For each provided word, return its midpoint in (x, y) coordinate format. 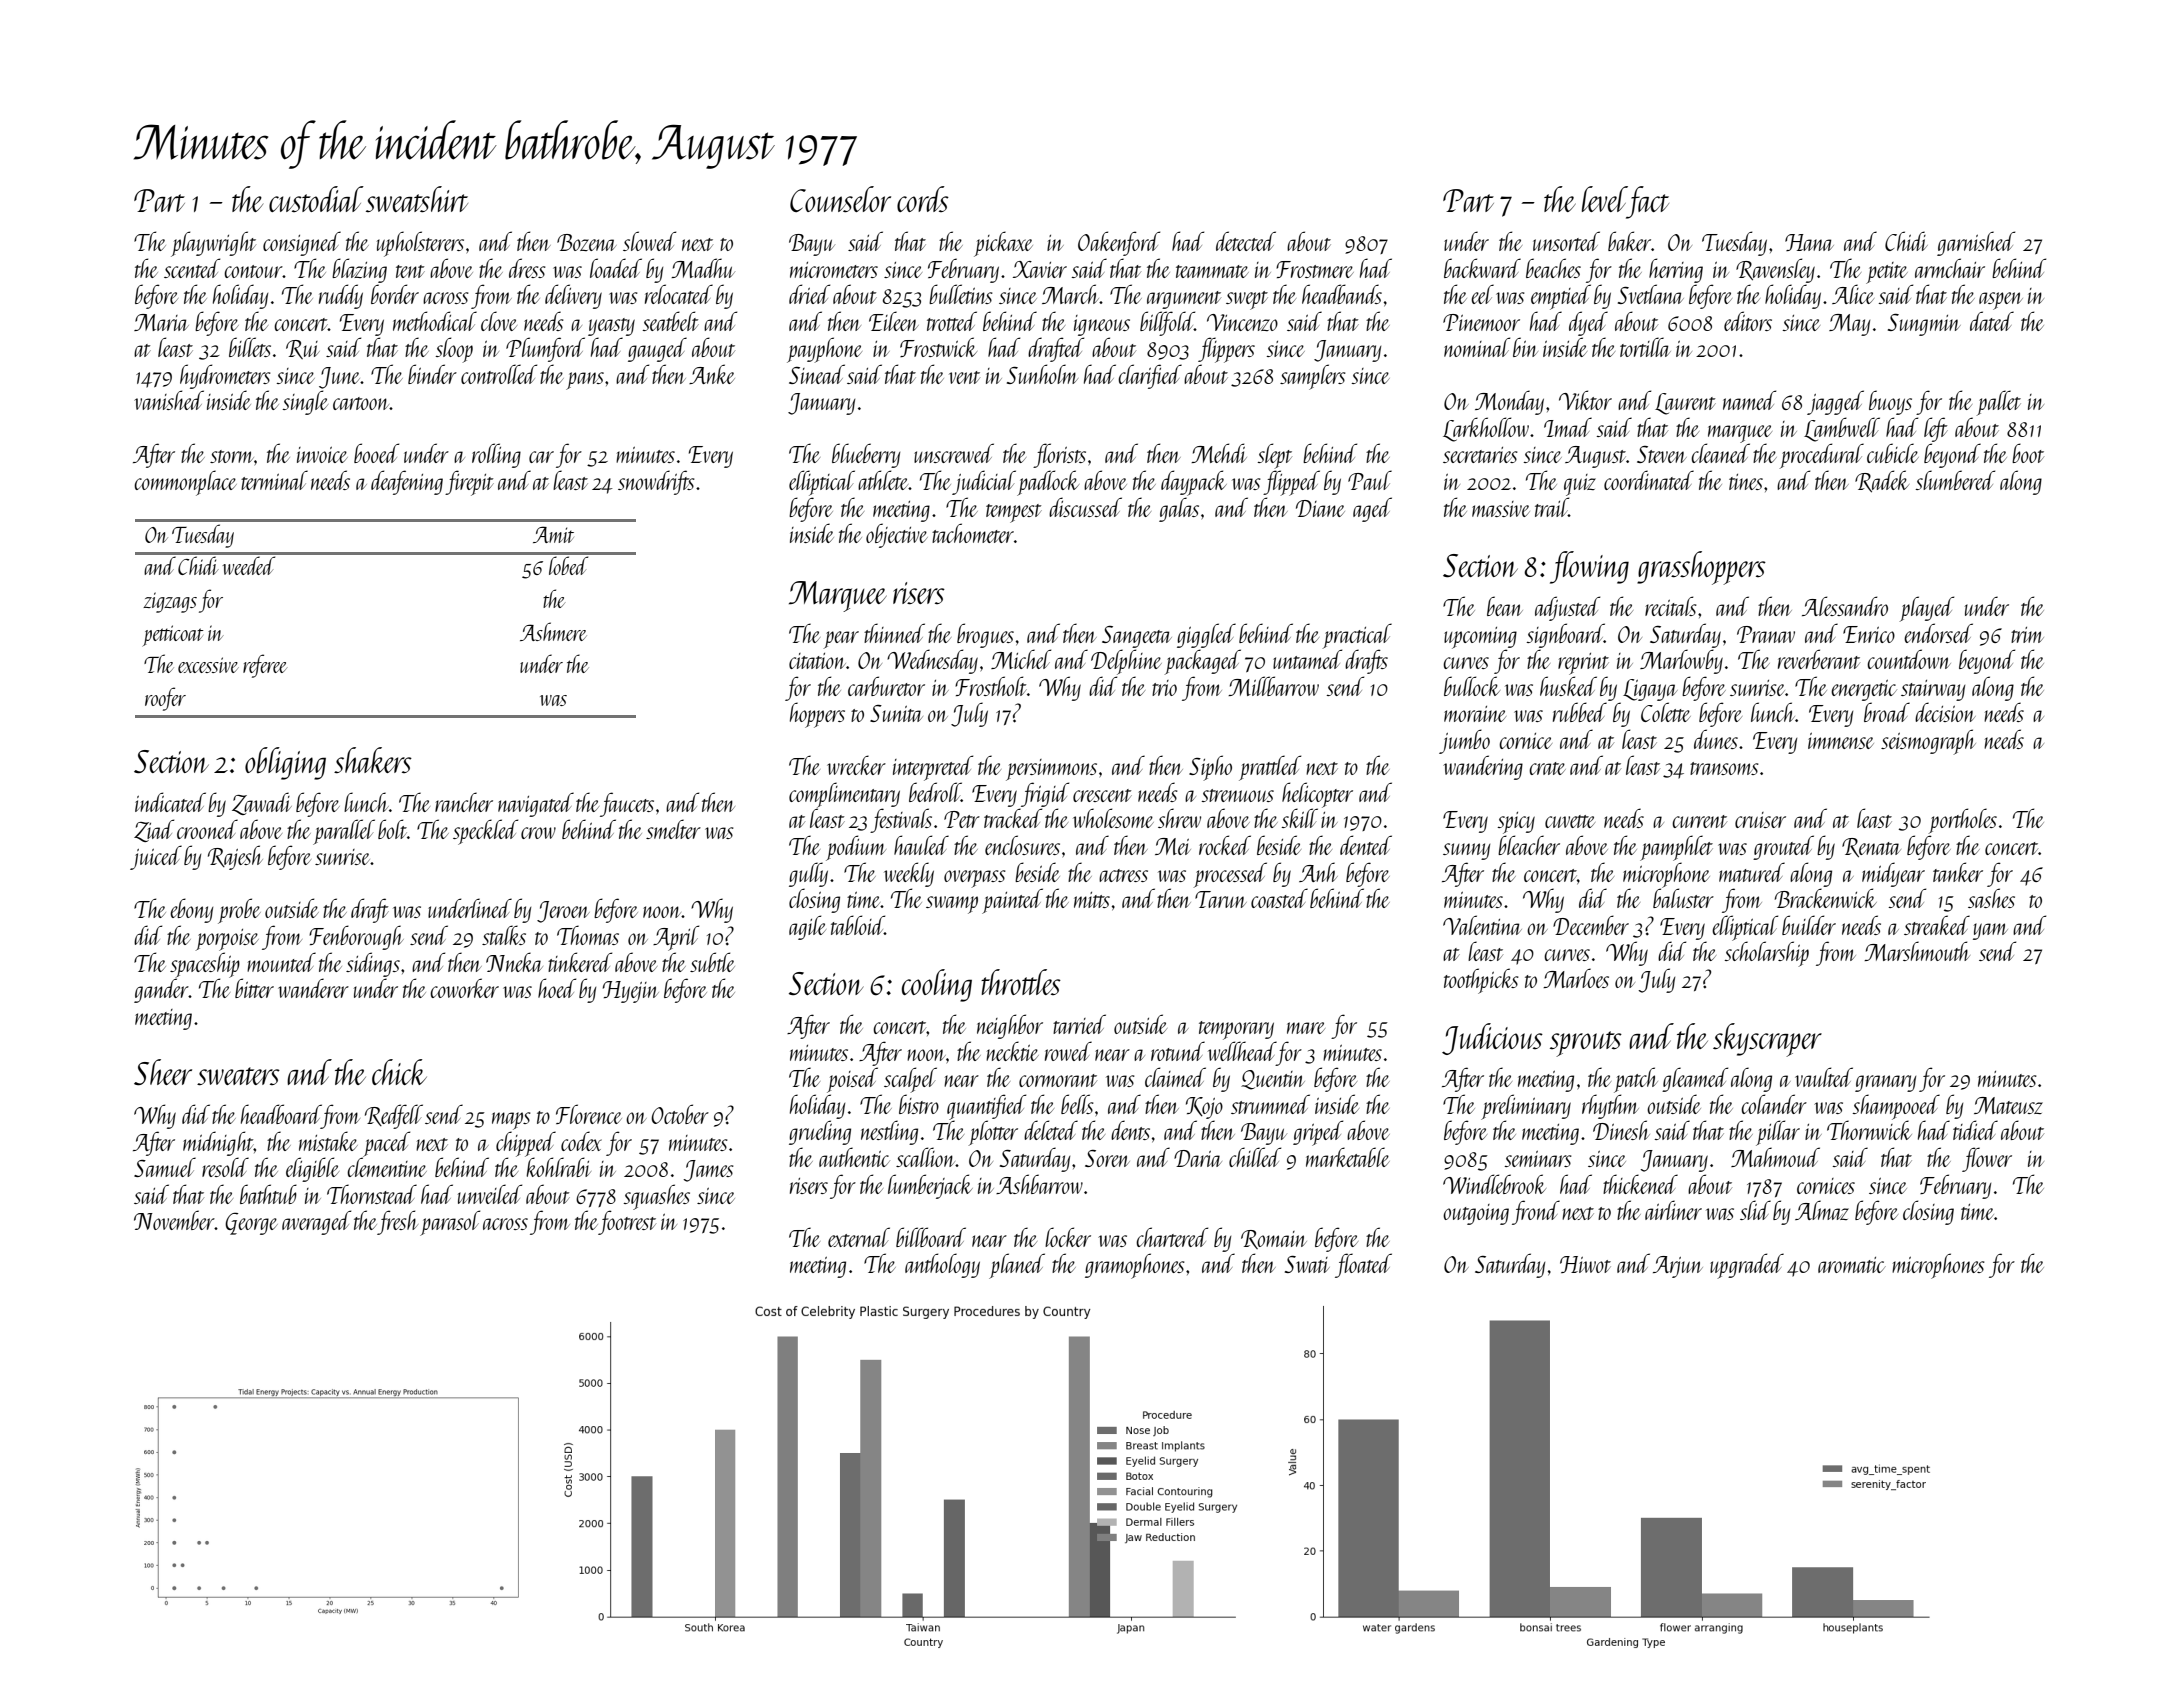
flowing (1589, 567)
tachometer (973, 533)
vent (964, 377)
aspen (2001, 301)
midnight (218, 1143)
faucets (627, 804)
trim (2027, 635)
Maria (161, 322)
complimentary (844, 795)
